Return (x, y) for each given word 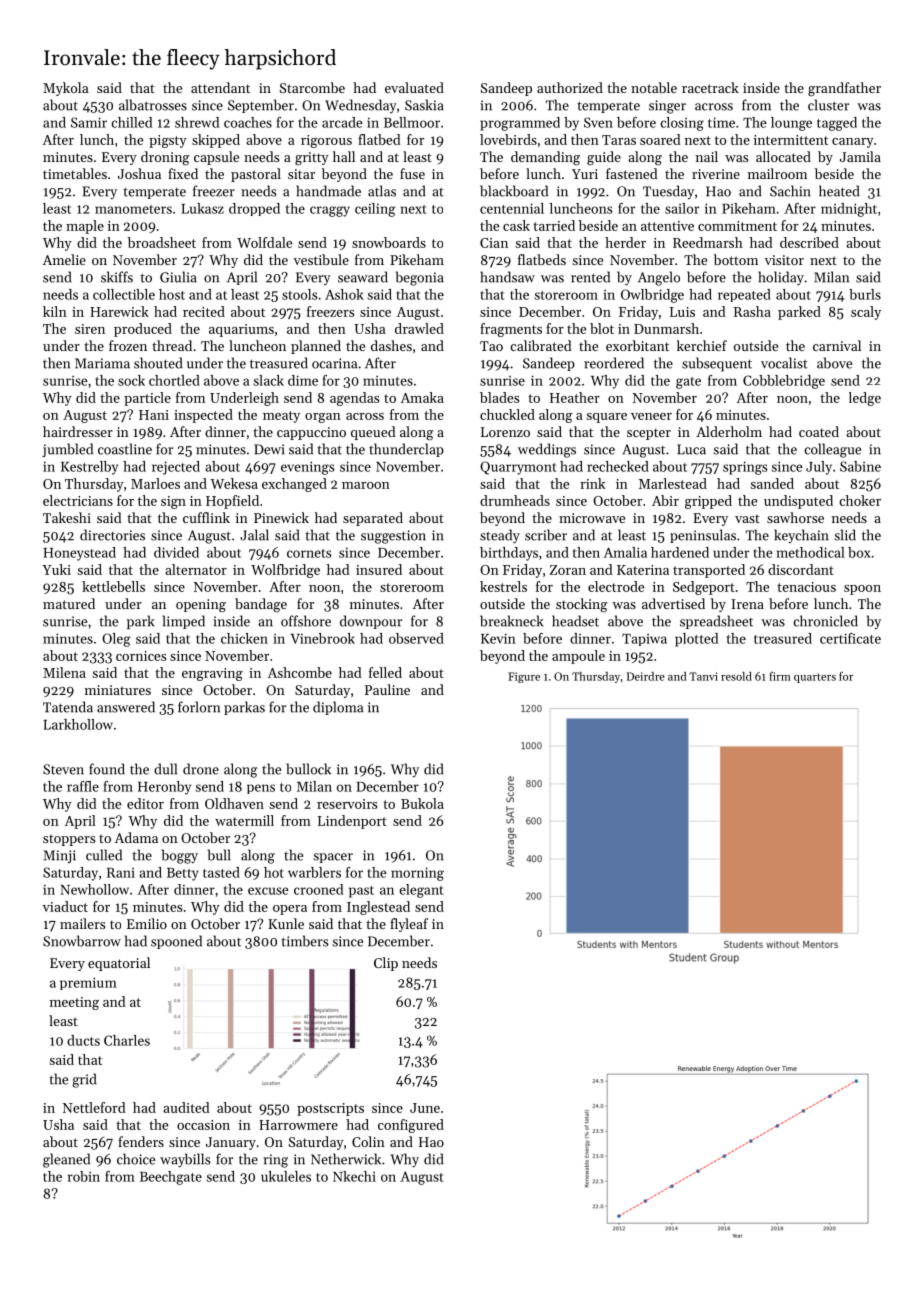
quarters (815, 678)
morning (417, 874)
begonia (420, 278)
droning (165, 158)
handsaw (507, 277)
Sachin (790, 191)
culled (104, 855)
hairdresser (78, 431)
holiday (781, 278)
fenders (141, 1141)
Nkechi (354, 1176)
